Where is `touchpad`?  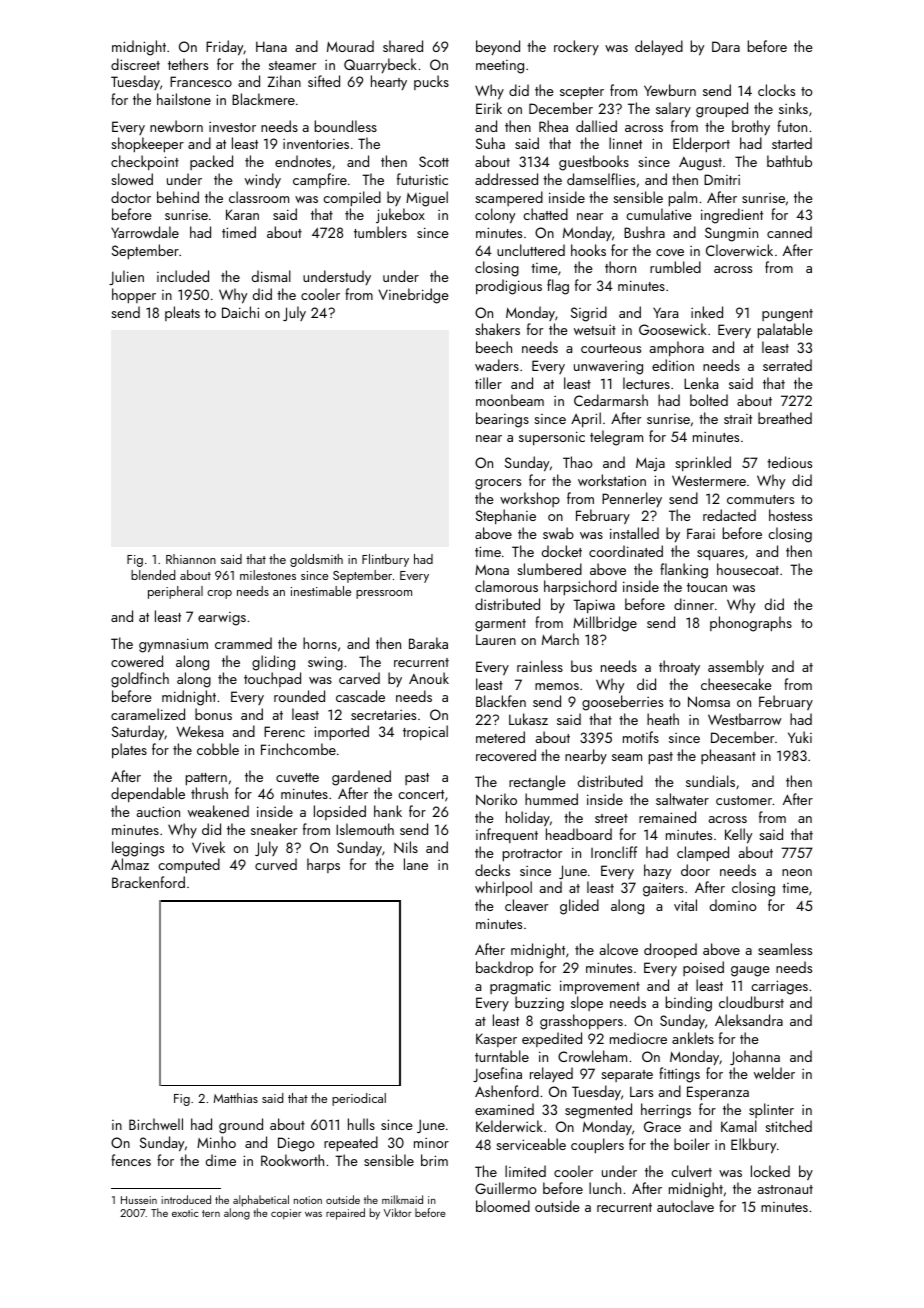 touchpad is located at coordinates (272, 679).
